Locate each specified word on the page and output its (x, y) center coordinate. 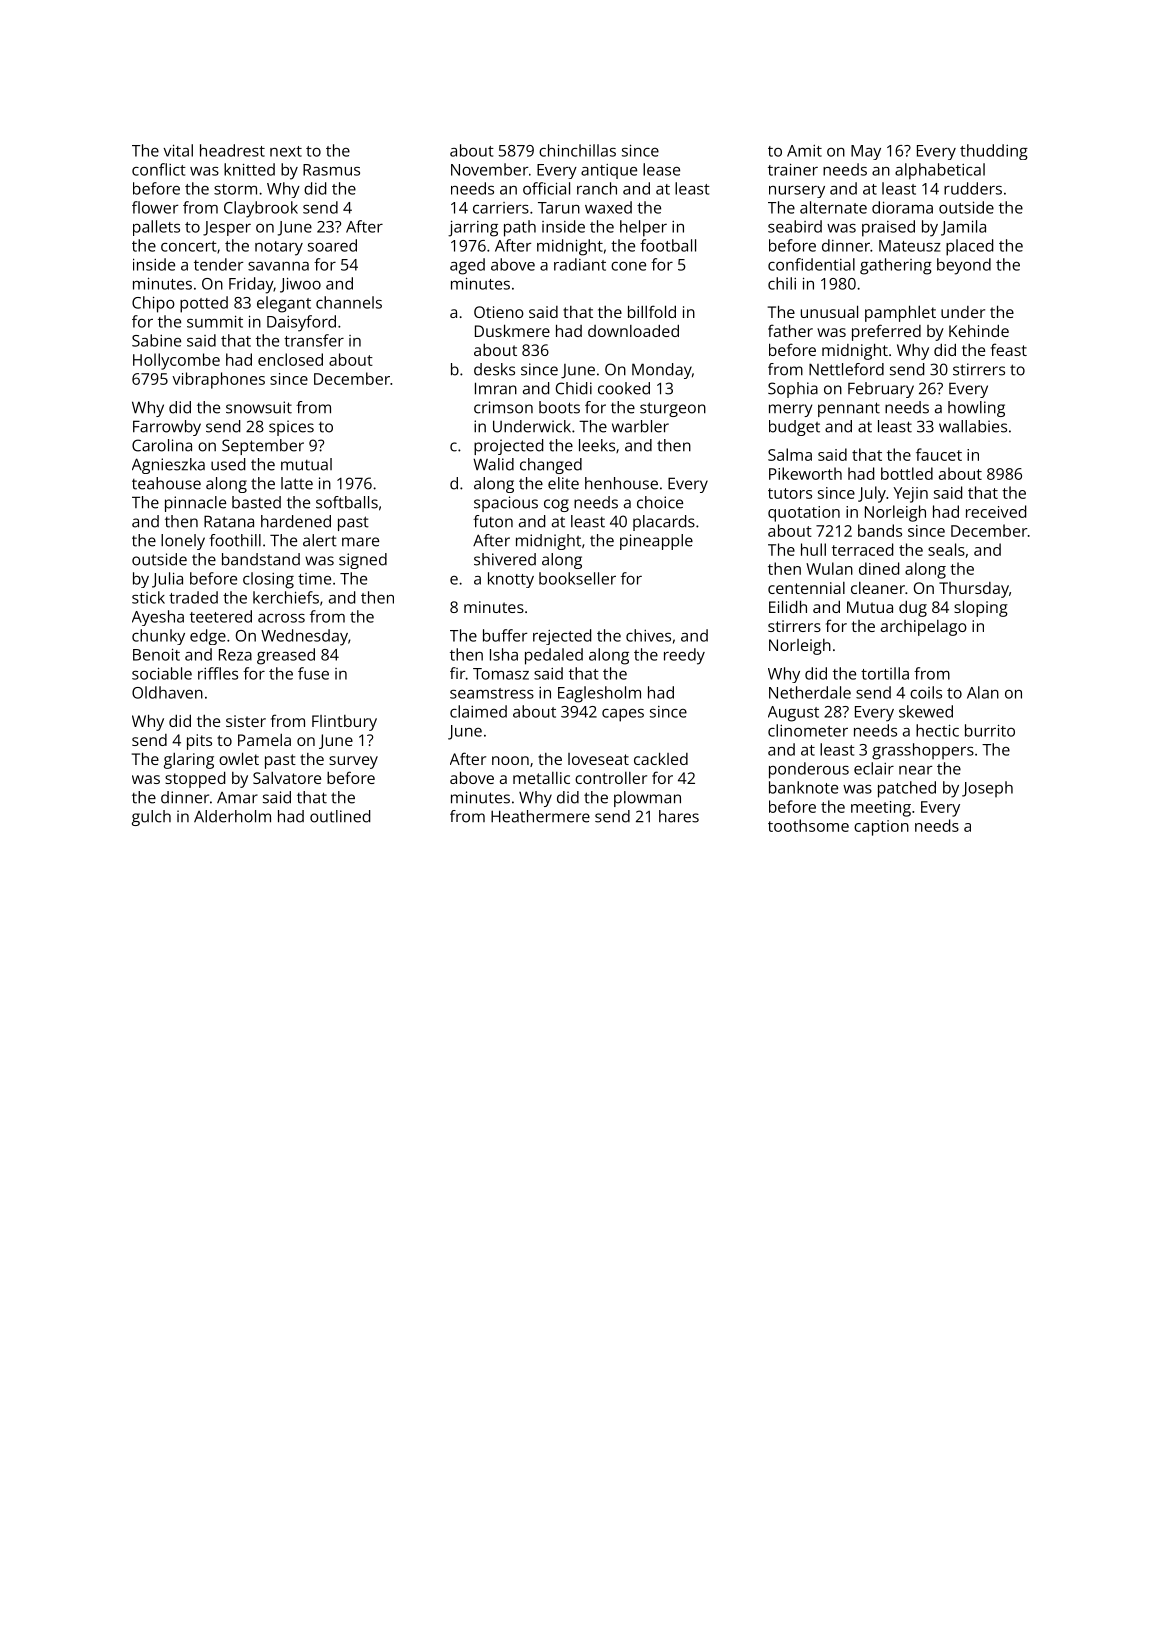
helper (643, 228)
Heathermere (540, 816)
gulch (151, 818)
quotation (804, 514)
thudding (994, 152)
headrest (232, 150)
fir (458, 673)
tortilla (885, 673)
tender (219, 264)
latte (297, 483)
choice (660, 502)
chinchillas (577, 150)
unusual (829, 311)
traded (193, 597)
